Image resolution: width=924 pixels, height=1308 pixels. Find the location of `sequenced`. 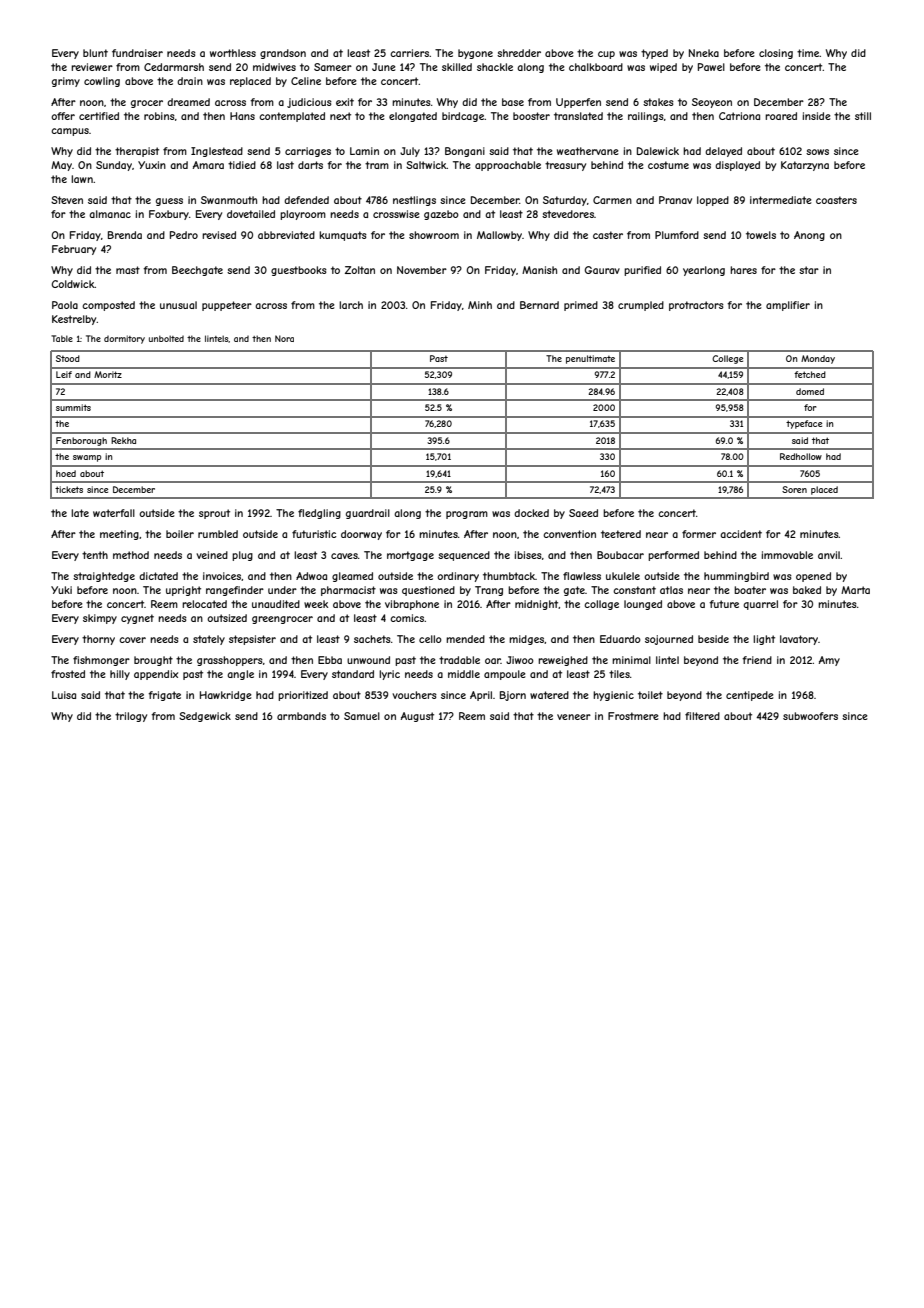

sequenced is located at coordinates (464, 556).
